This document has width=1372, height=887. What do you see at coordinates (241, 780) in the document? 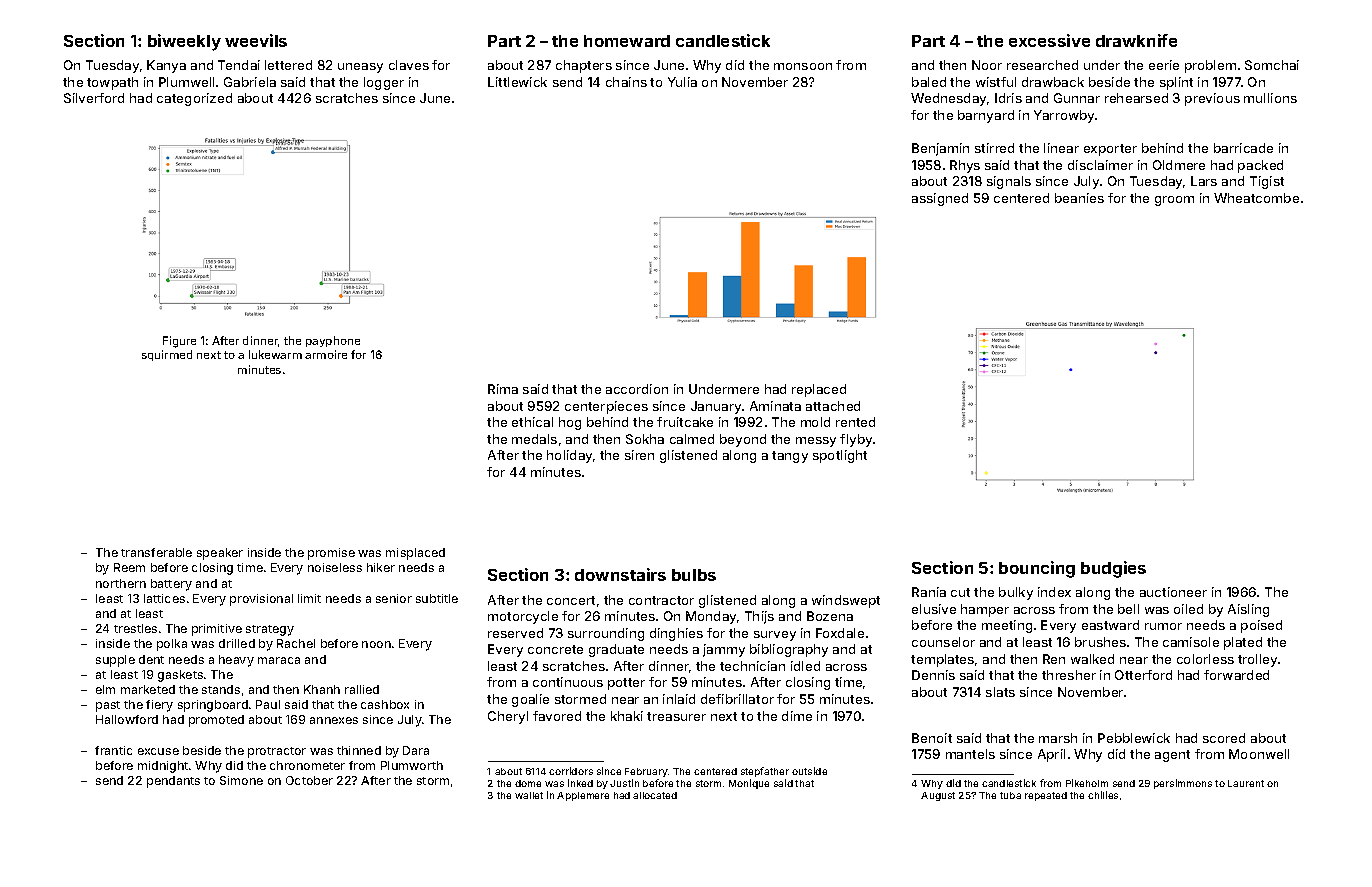
I see `Simone` at bounding box center [241, 780].
